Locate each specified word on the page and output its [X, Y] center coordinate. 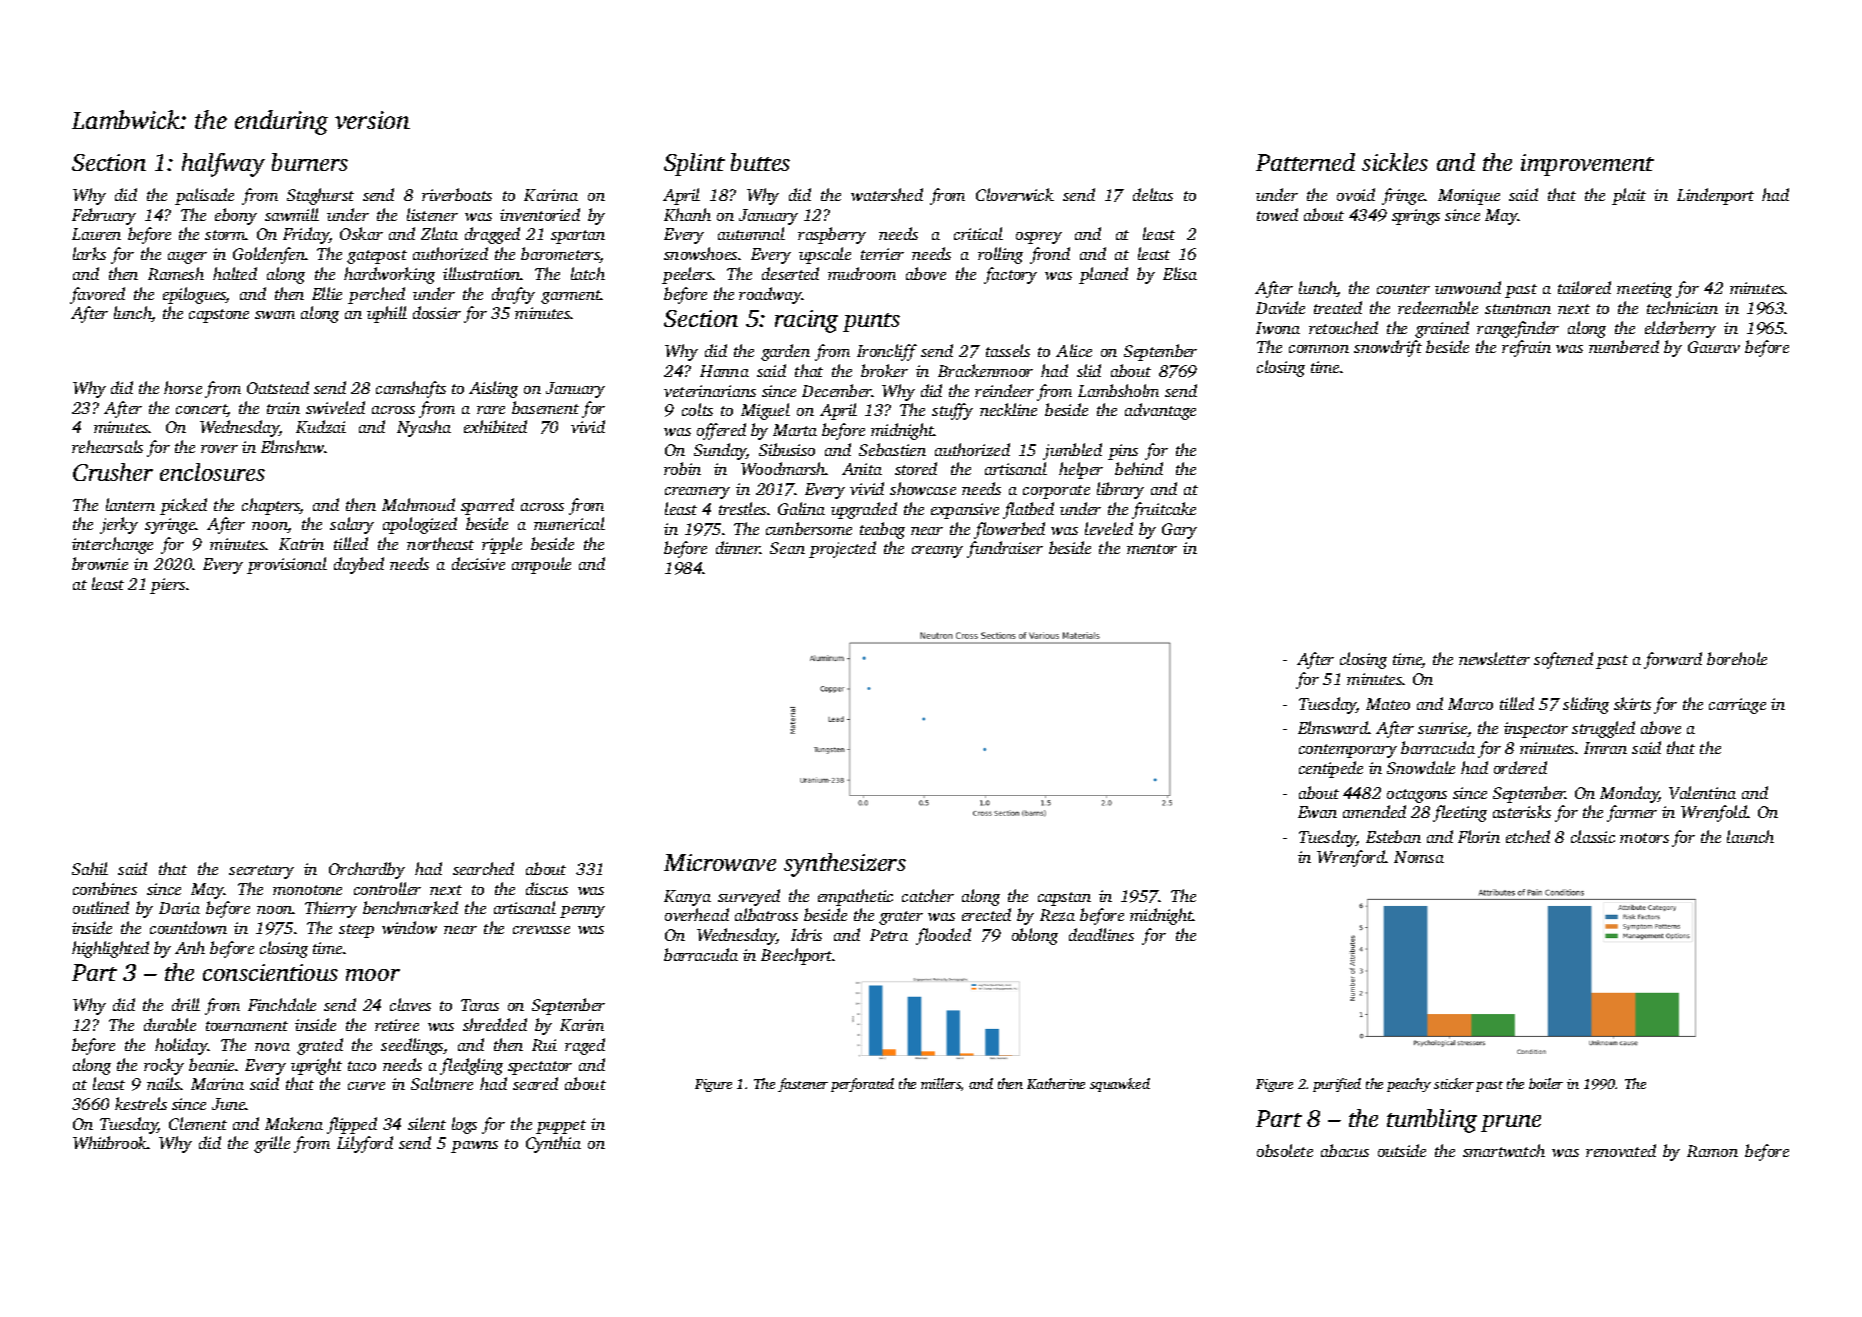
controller [387, 888]
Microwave [720, 862]
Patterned [1305, 162]
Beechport [797, 956]
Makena [294, 1123]
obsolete [1285, 1150]
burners [310, 162]
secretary [261, 872]
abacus [1345, 1150]
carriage [1737, 706]
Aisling [493, 389]
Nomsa [1419, 857]
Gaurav [1714, 347]
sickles [1395, 162]
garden [785, 352]
